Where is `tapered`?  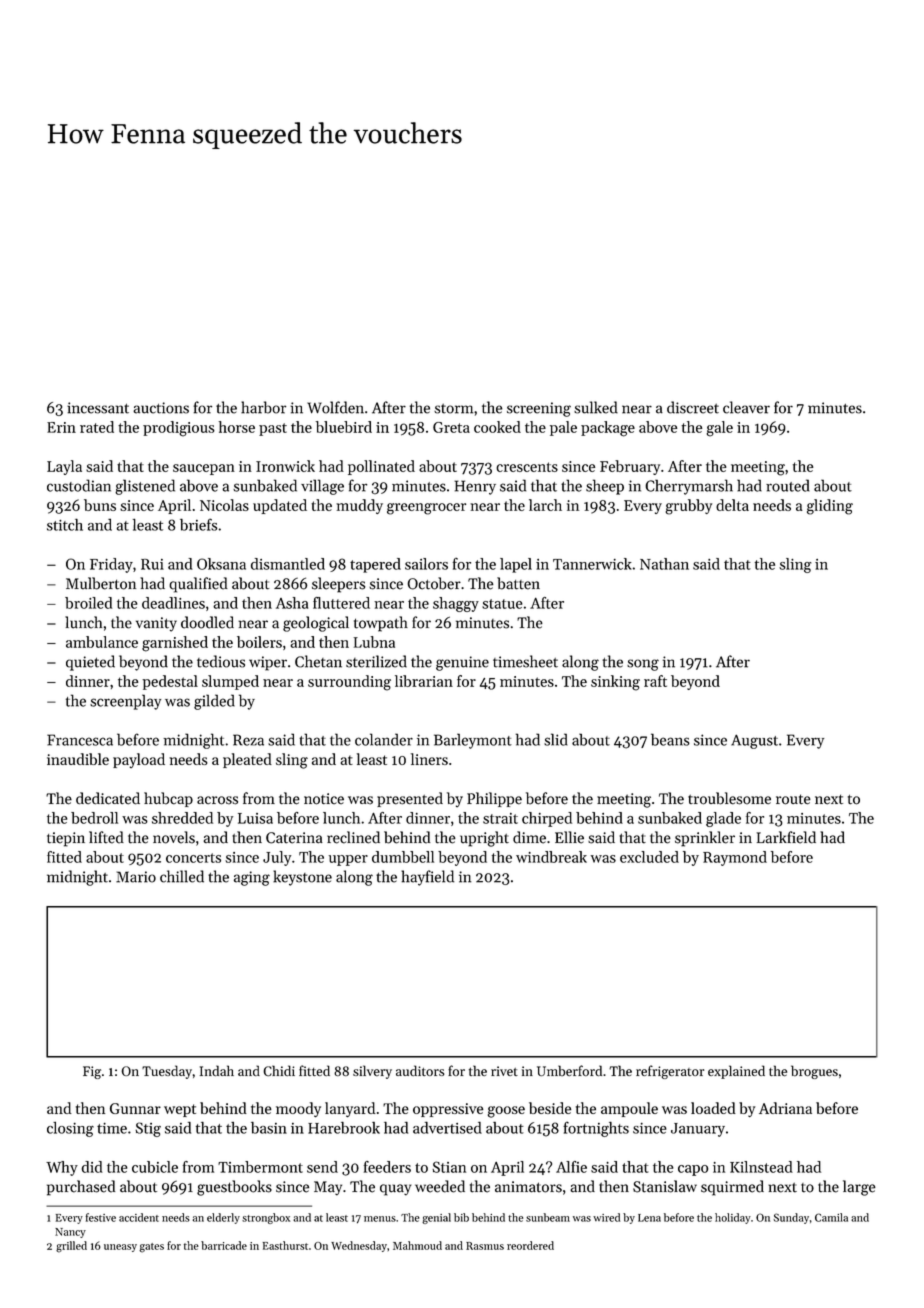 tapered is located at coordinates (375, 565).
